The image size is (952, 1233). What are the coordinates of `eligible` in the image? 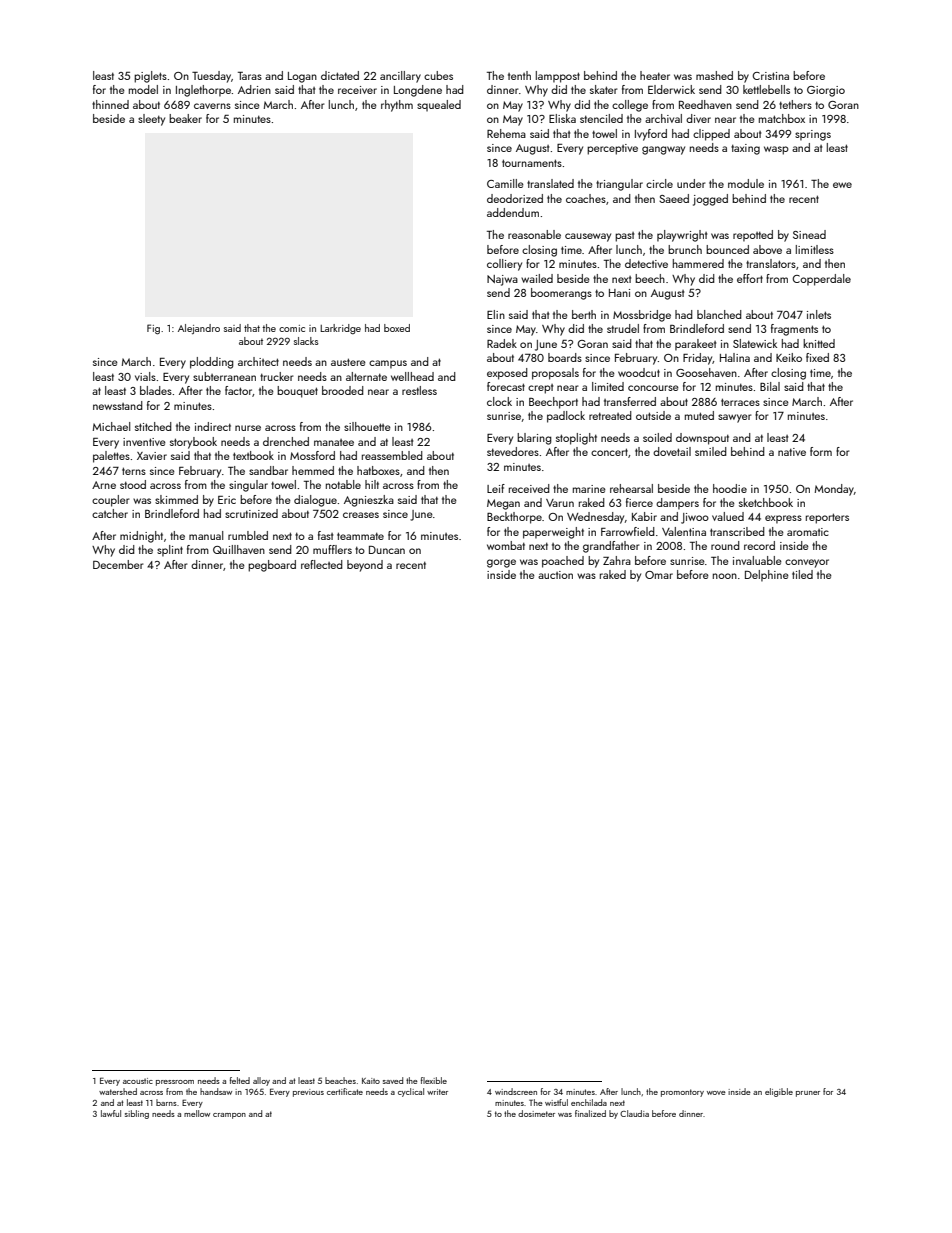 It's located at (779, 1092).
